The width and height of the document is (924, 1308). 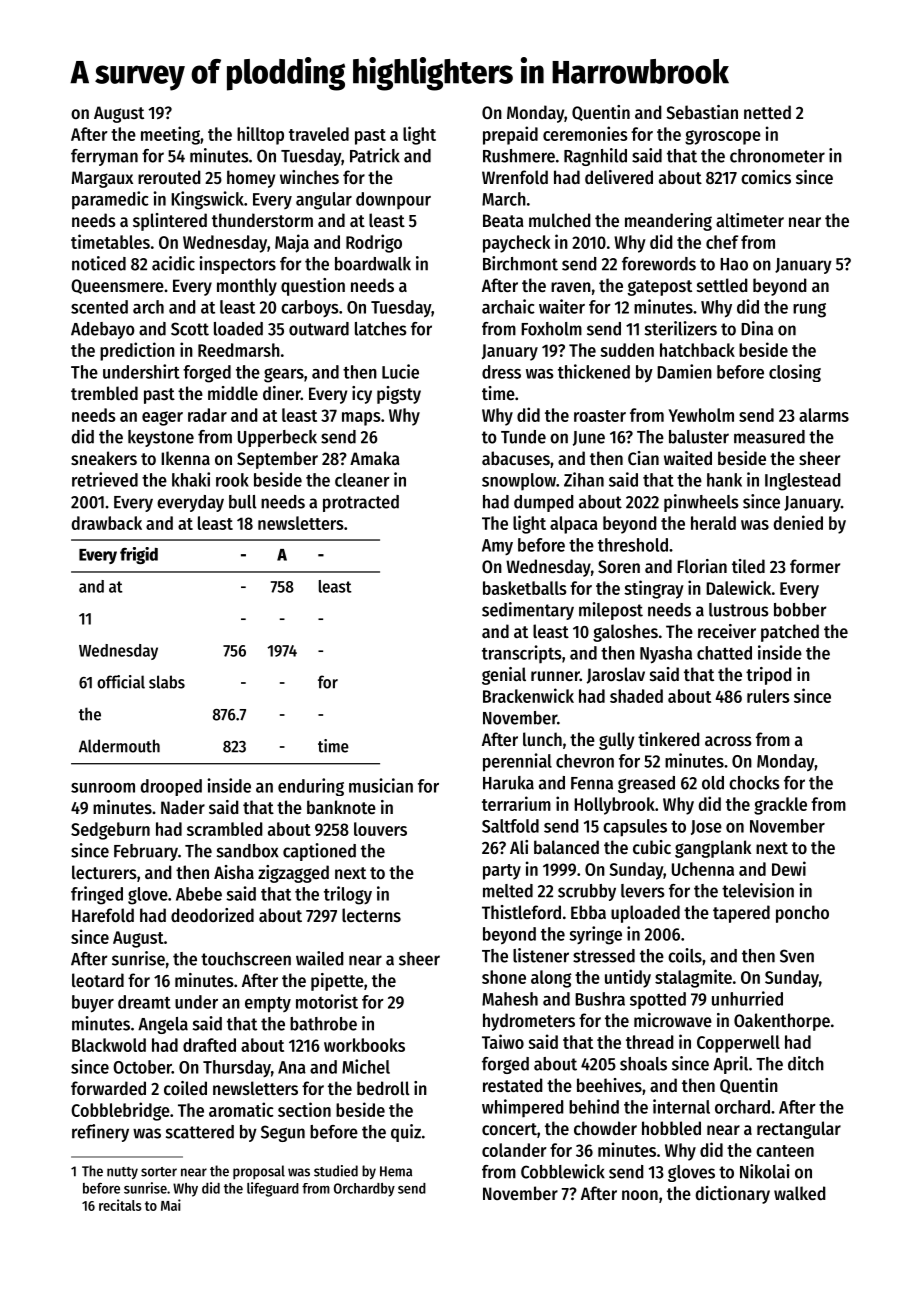 What do you see at coordinates (319, 134) in the document?
I see `traveled` at bounding box center [319, 134].
